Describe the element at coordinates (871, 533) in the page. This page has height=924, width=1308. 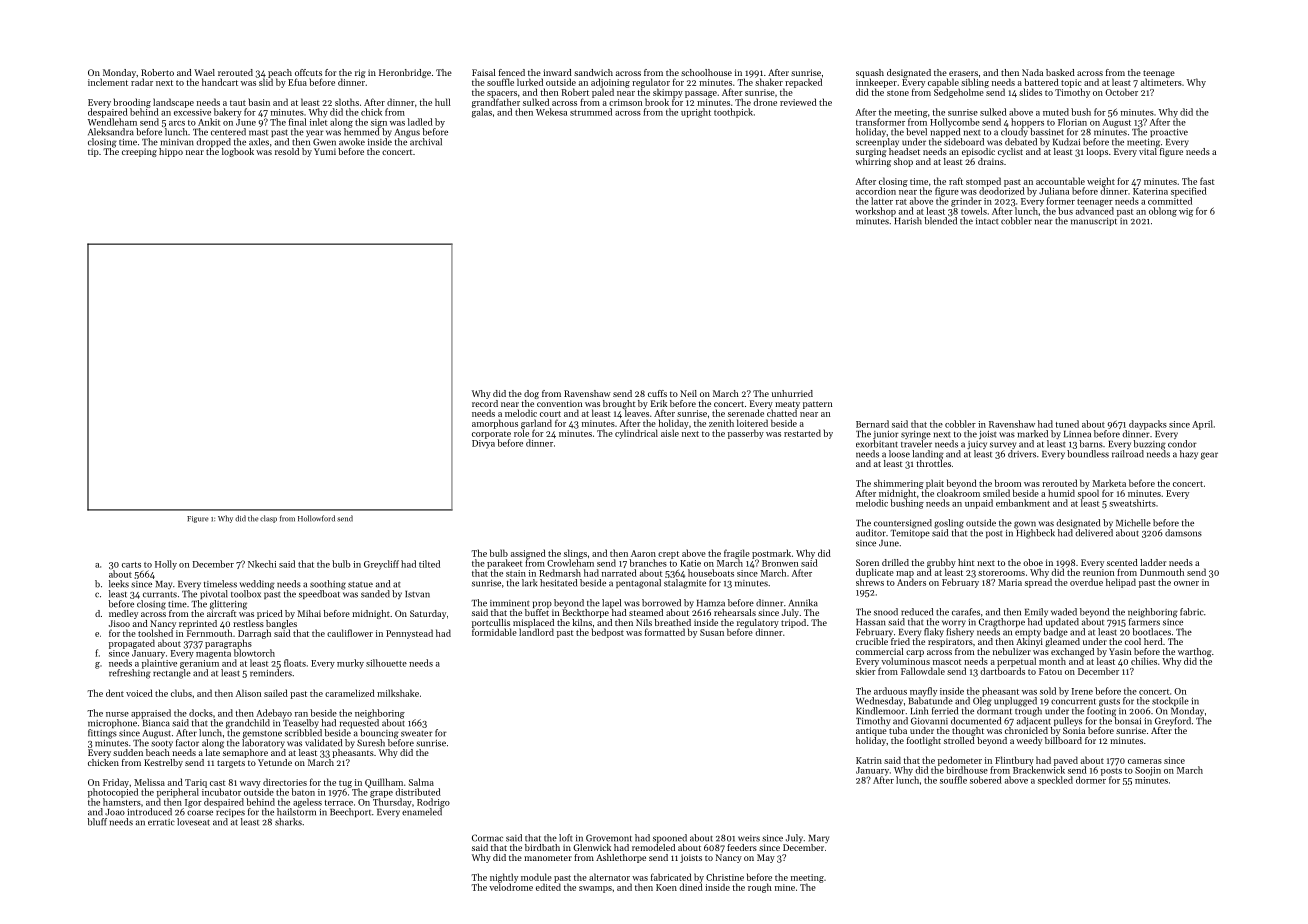
I see `auditor` at that location.
